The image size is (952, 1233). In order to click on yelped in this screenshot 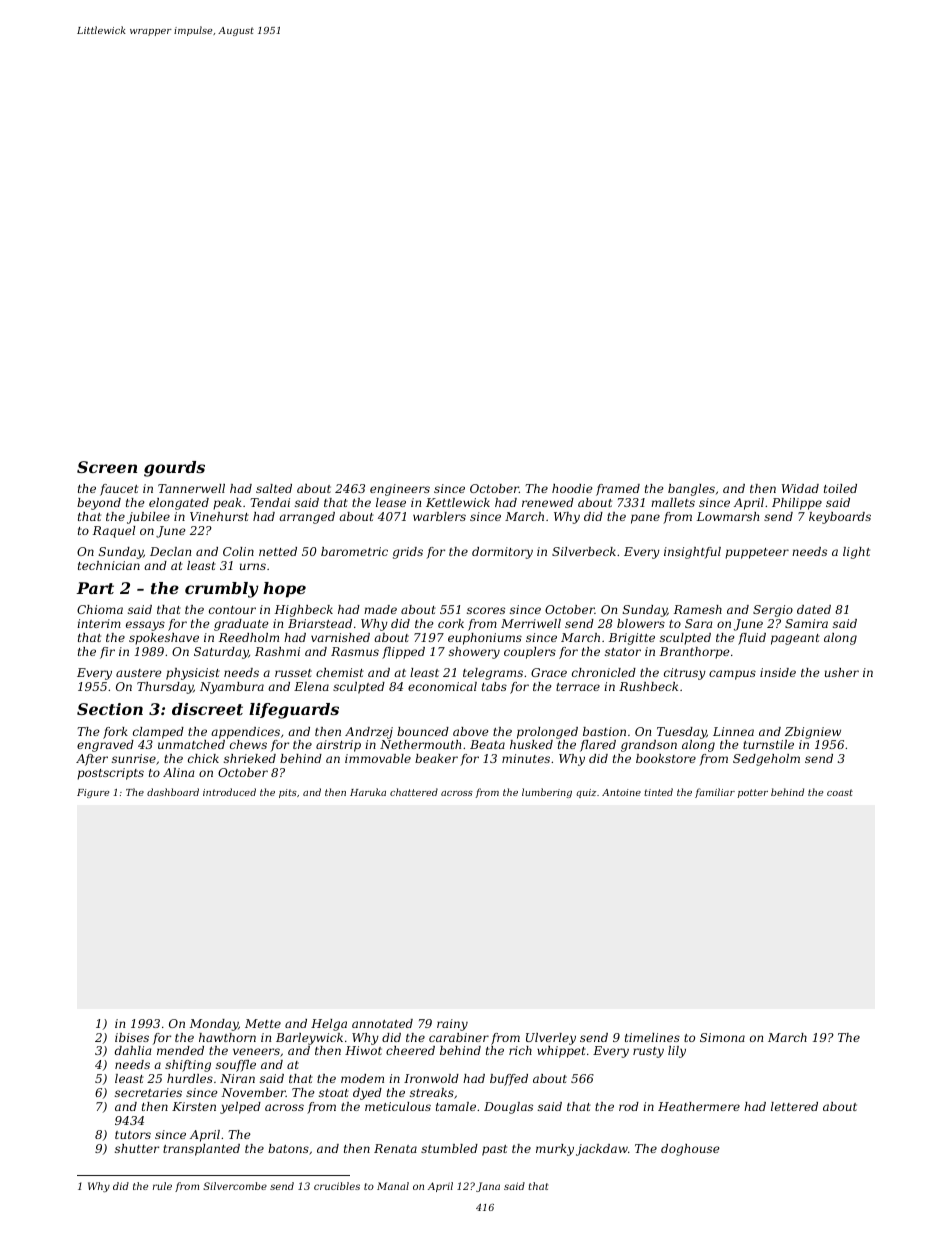, I will do `click(240, 1108)`.
